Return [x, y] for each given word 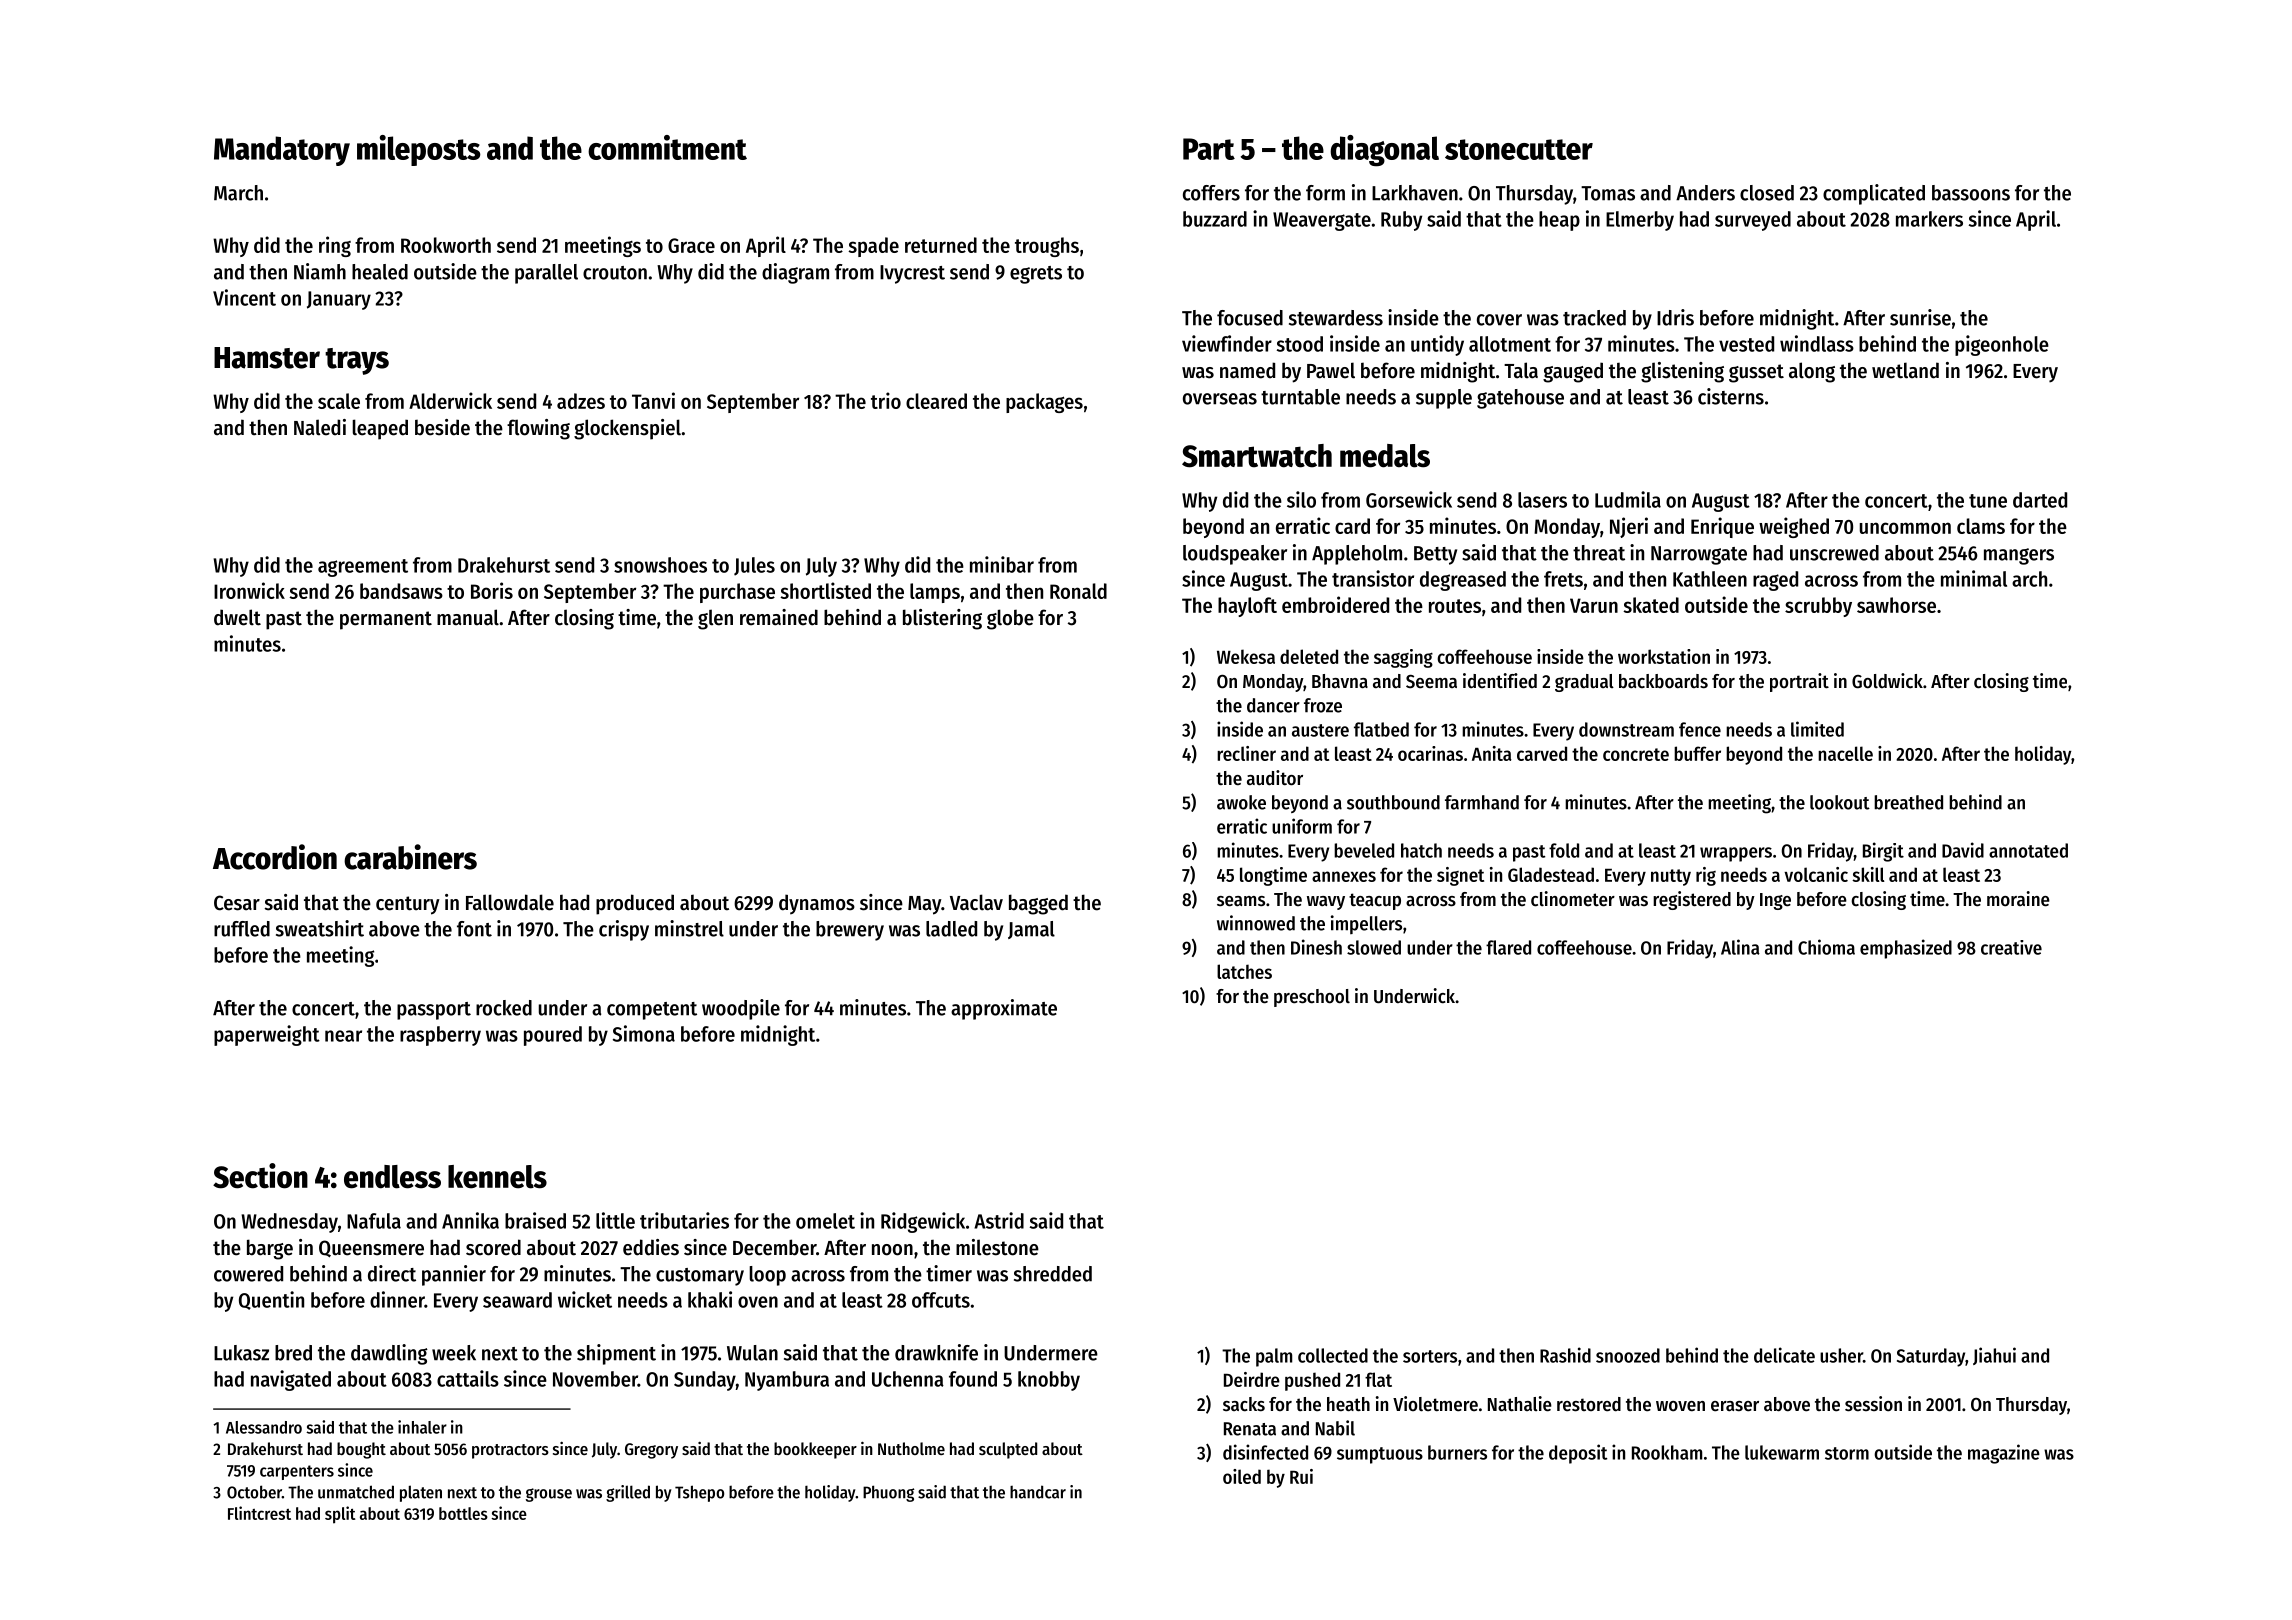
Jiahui [1994, 1356]
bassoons [1971, 193]
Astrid [999, 1220]
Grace [691, 245]
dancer [1273, 705]
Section [260, 1176]
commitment [667, 147]
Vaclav [976, 902]
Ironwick [249, 590]
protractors [510, 1451]
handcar [1038, 1492]
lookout [1840, 802]
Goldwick [1887, 681]
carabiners [410, 857]
